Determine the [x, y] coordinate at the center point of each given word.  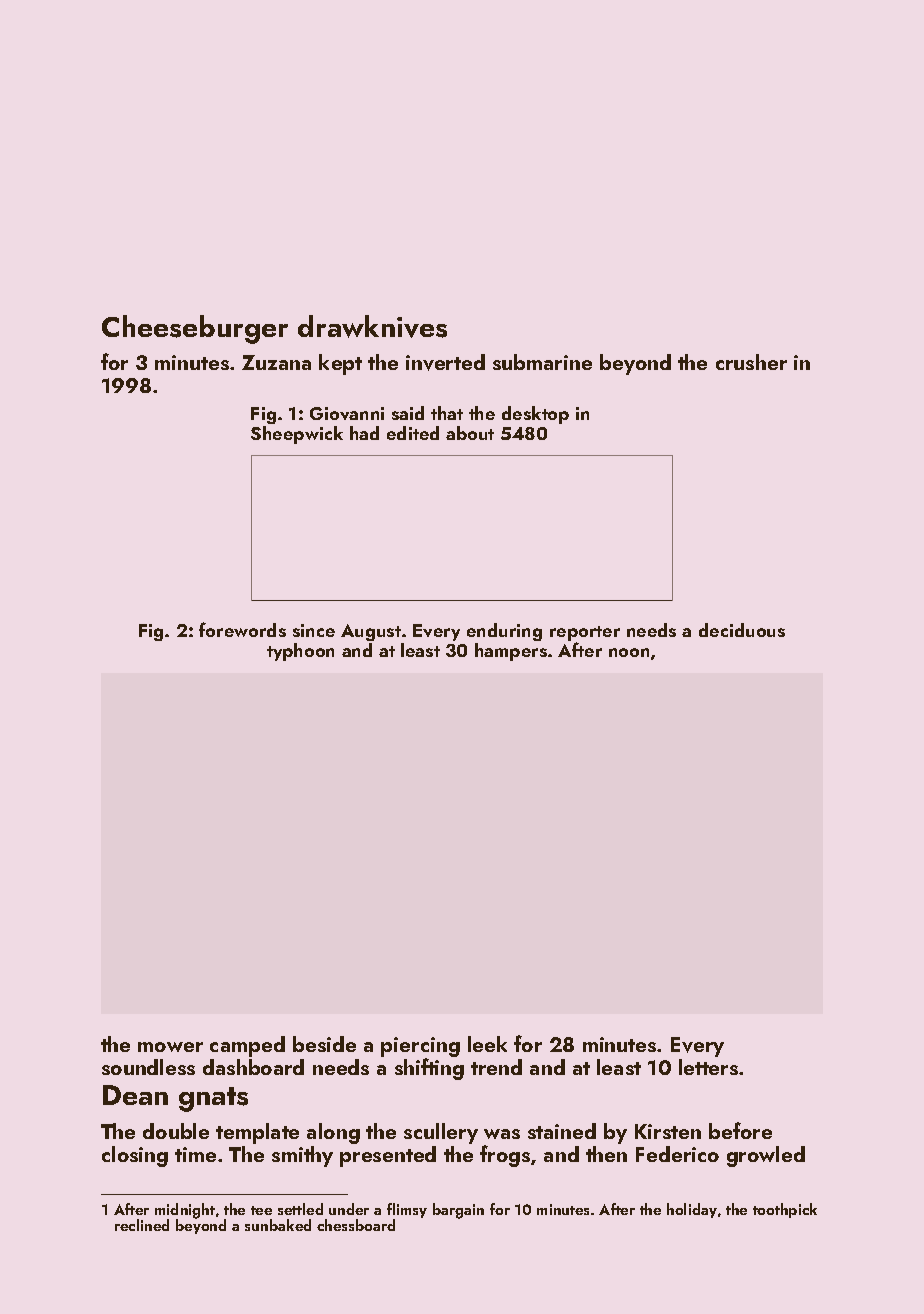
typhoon [300, 652]
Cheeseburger [195, 329]
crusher [751, 362]
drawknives [372, 326]
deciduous [742, 630]
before [740, 1130]
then [606, 1154]
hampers [511, 652]
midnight [185, 1211]
